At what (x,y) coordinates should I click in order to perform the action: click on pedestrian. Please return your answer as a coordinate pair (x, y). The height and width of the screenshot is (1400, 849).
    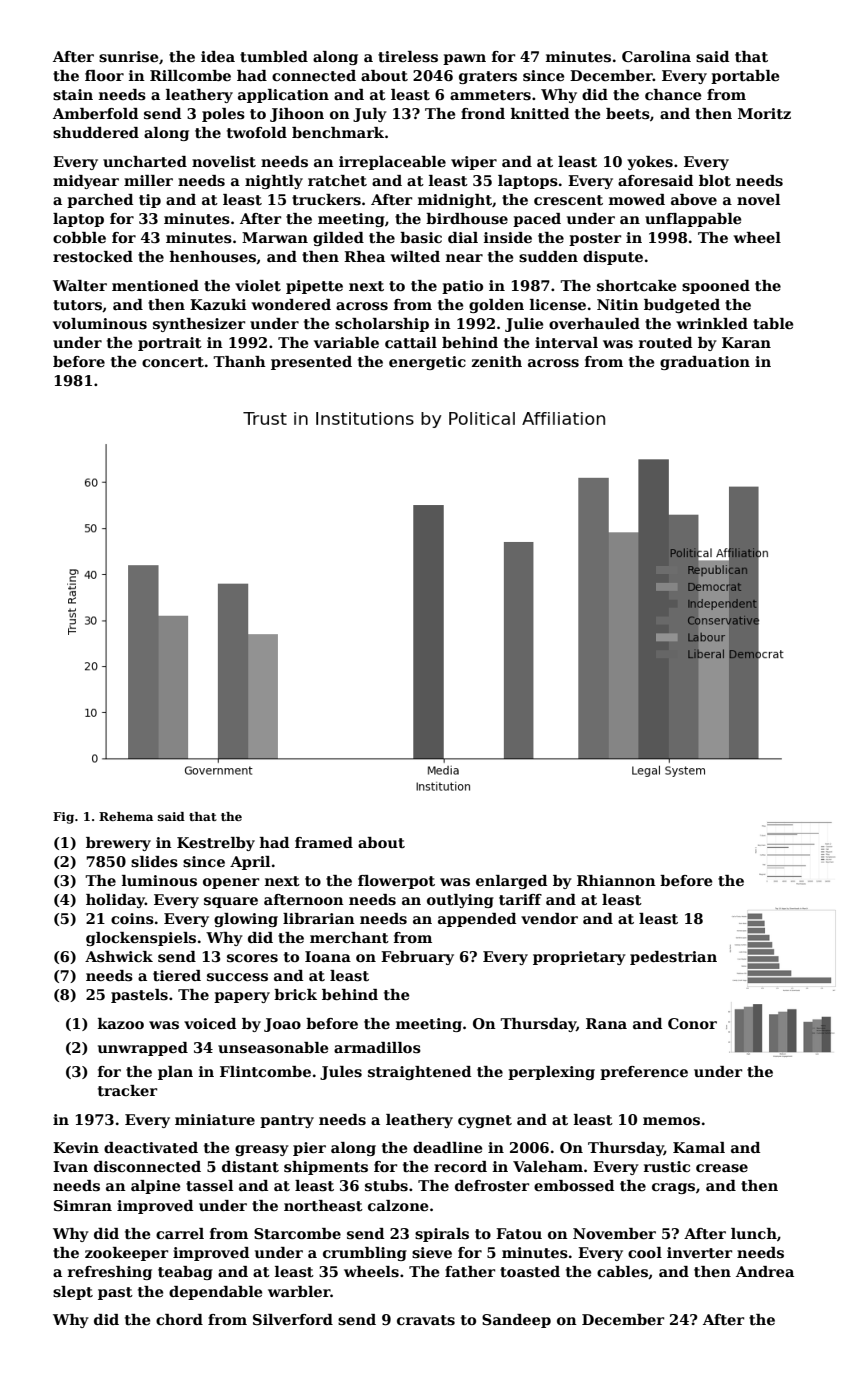
    Looking at the image, I should click on (673, 958).
